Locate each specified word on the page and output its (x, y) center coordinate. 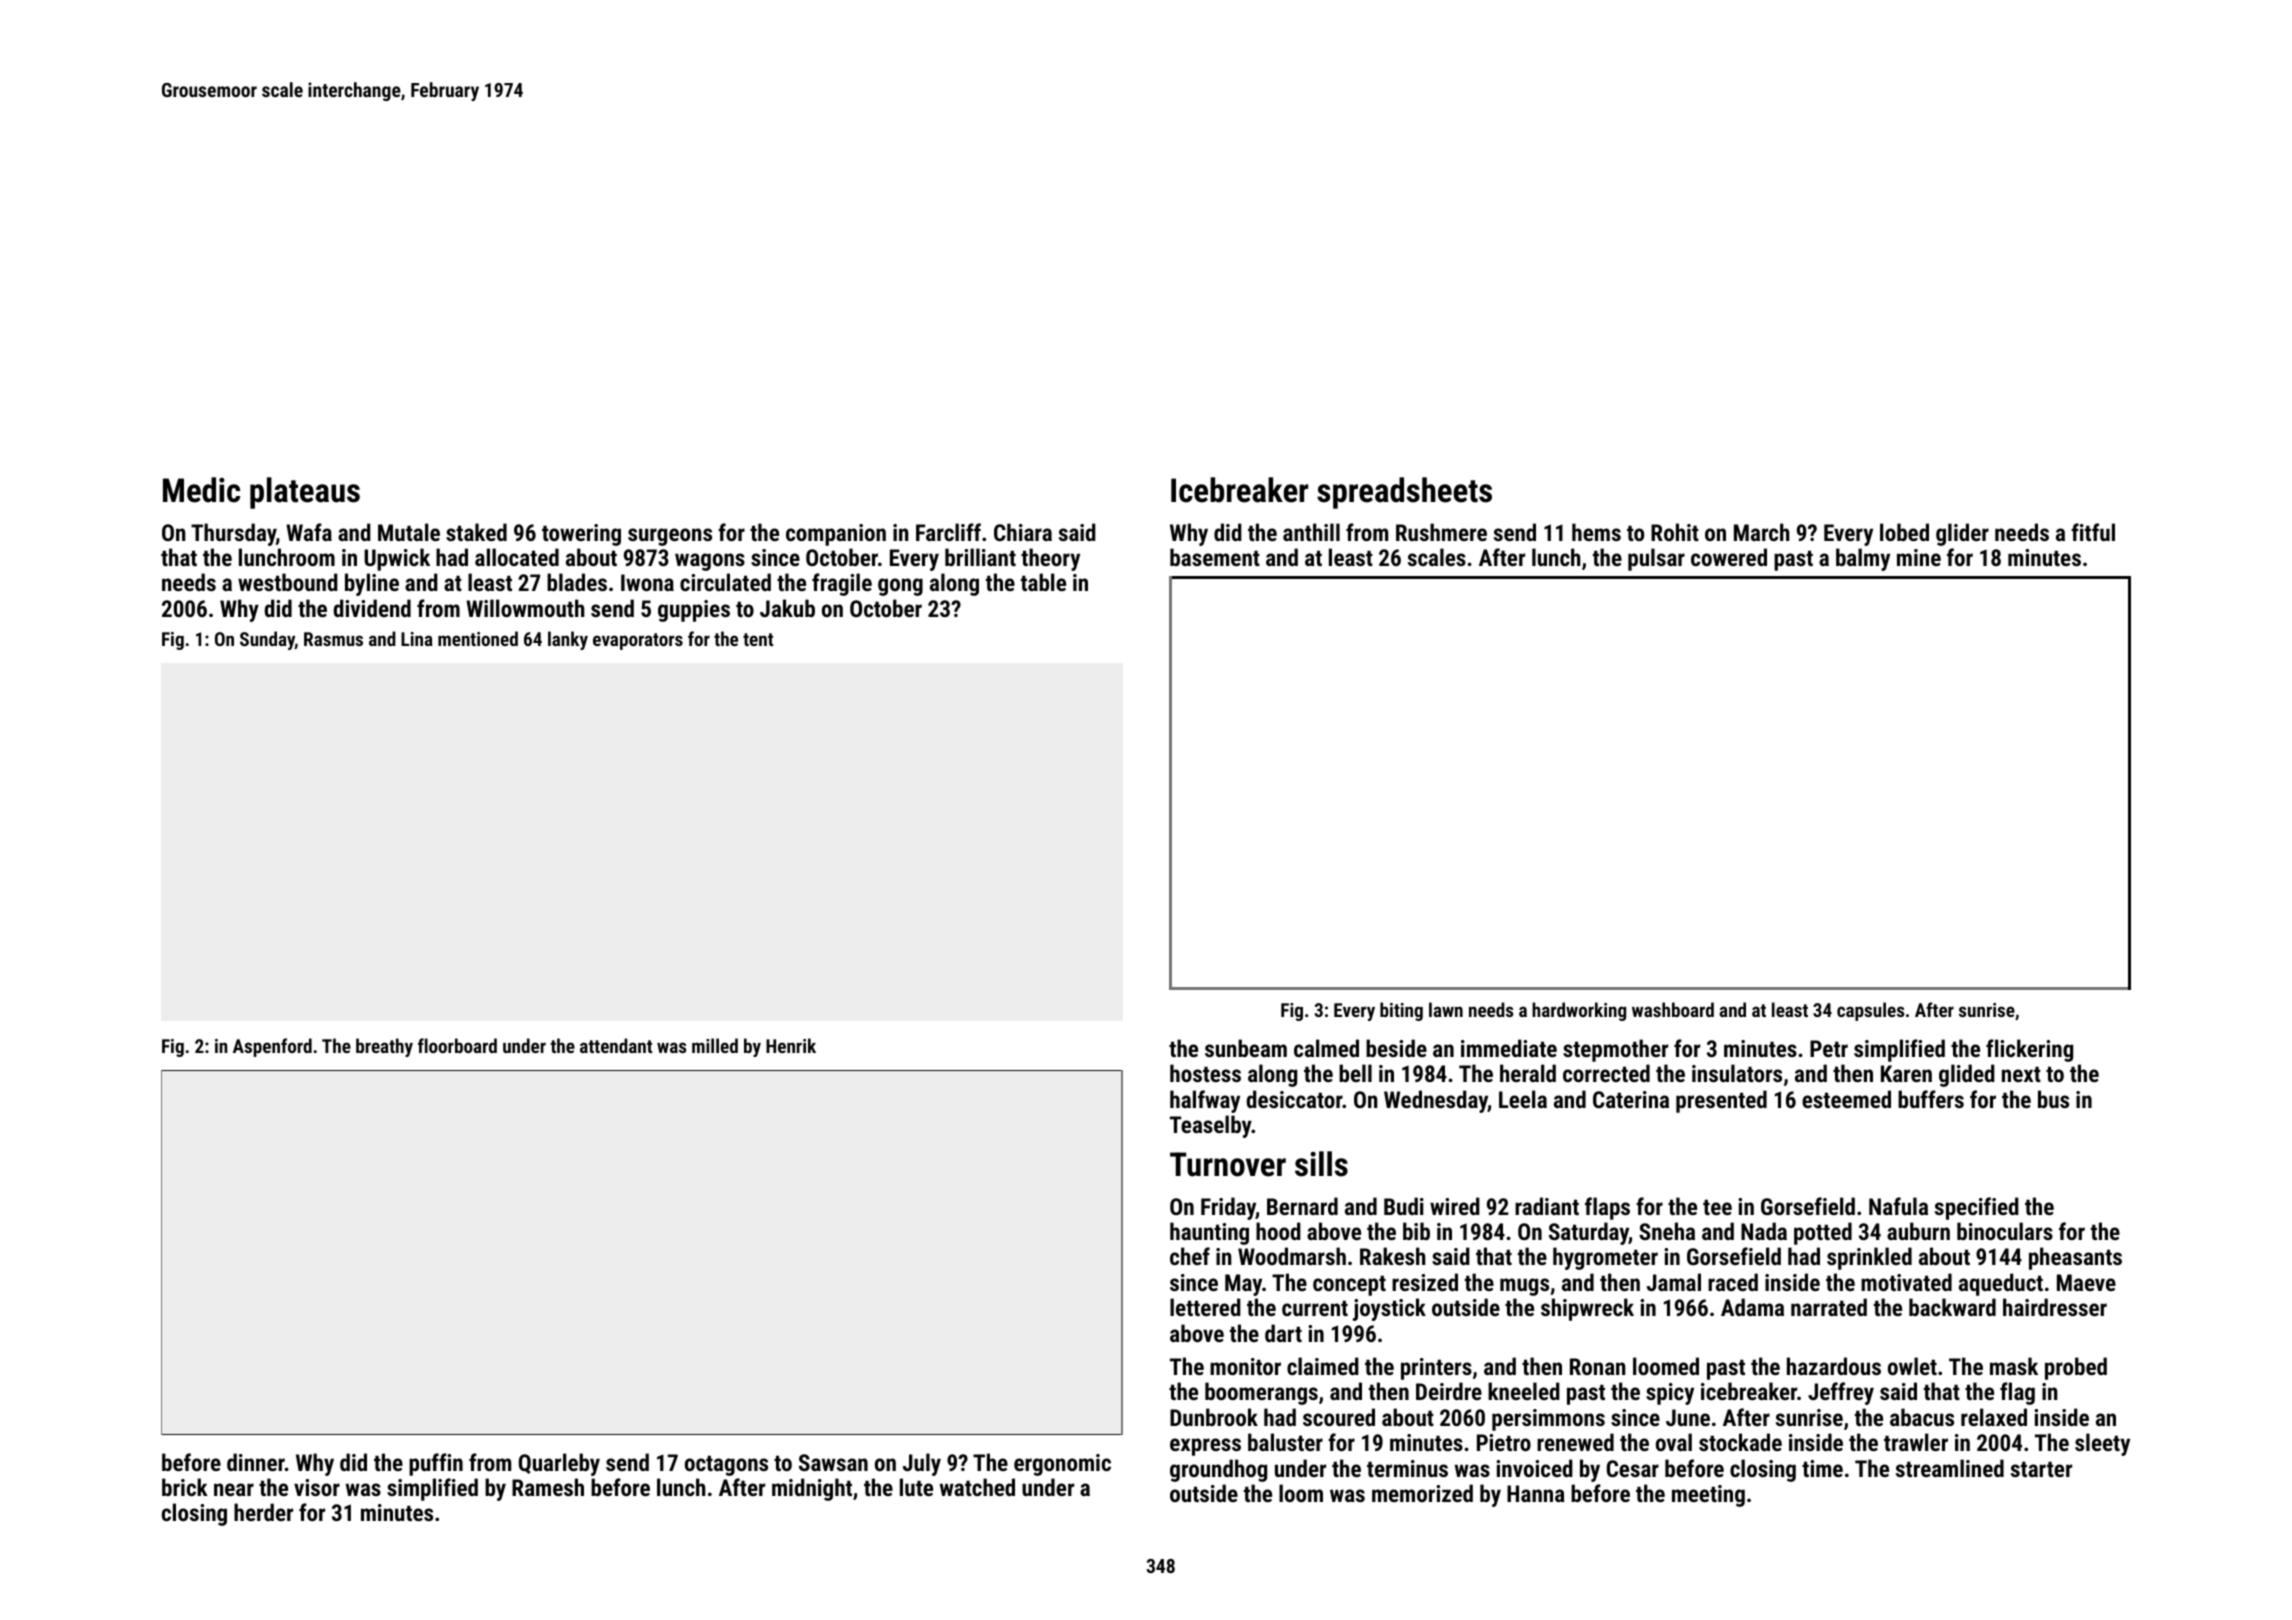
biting (1401, 1011)
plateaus (305, 493)
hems (1596, 532)
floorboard (457, 1045)
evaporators (638, 641)
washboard (1673, 1009)
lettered (1205, 1307)
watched (977, 1487)
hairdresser (2055, 1307)
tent (758, 639)
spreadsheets (1404, 493)
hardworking (1579, 1011)
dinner (256, 1462)
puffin (436, 1464)
